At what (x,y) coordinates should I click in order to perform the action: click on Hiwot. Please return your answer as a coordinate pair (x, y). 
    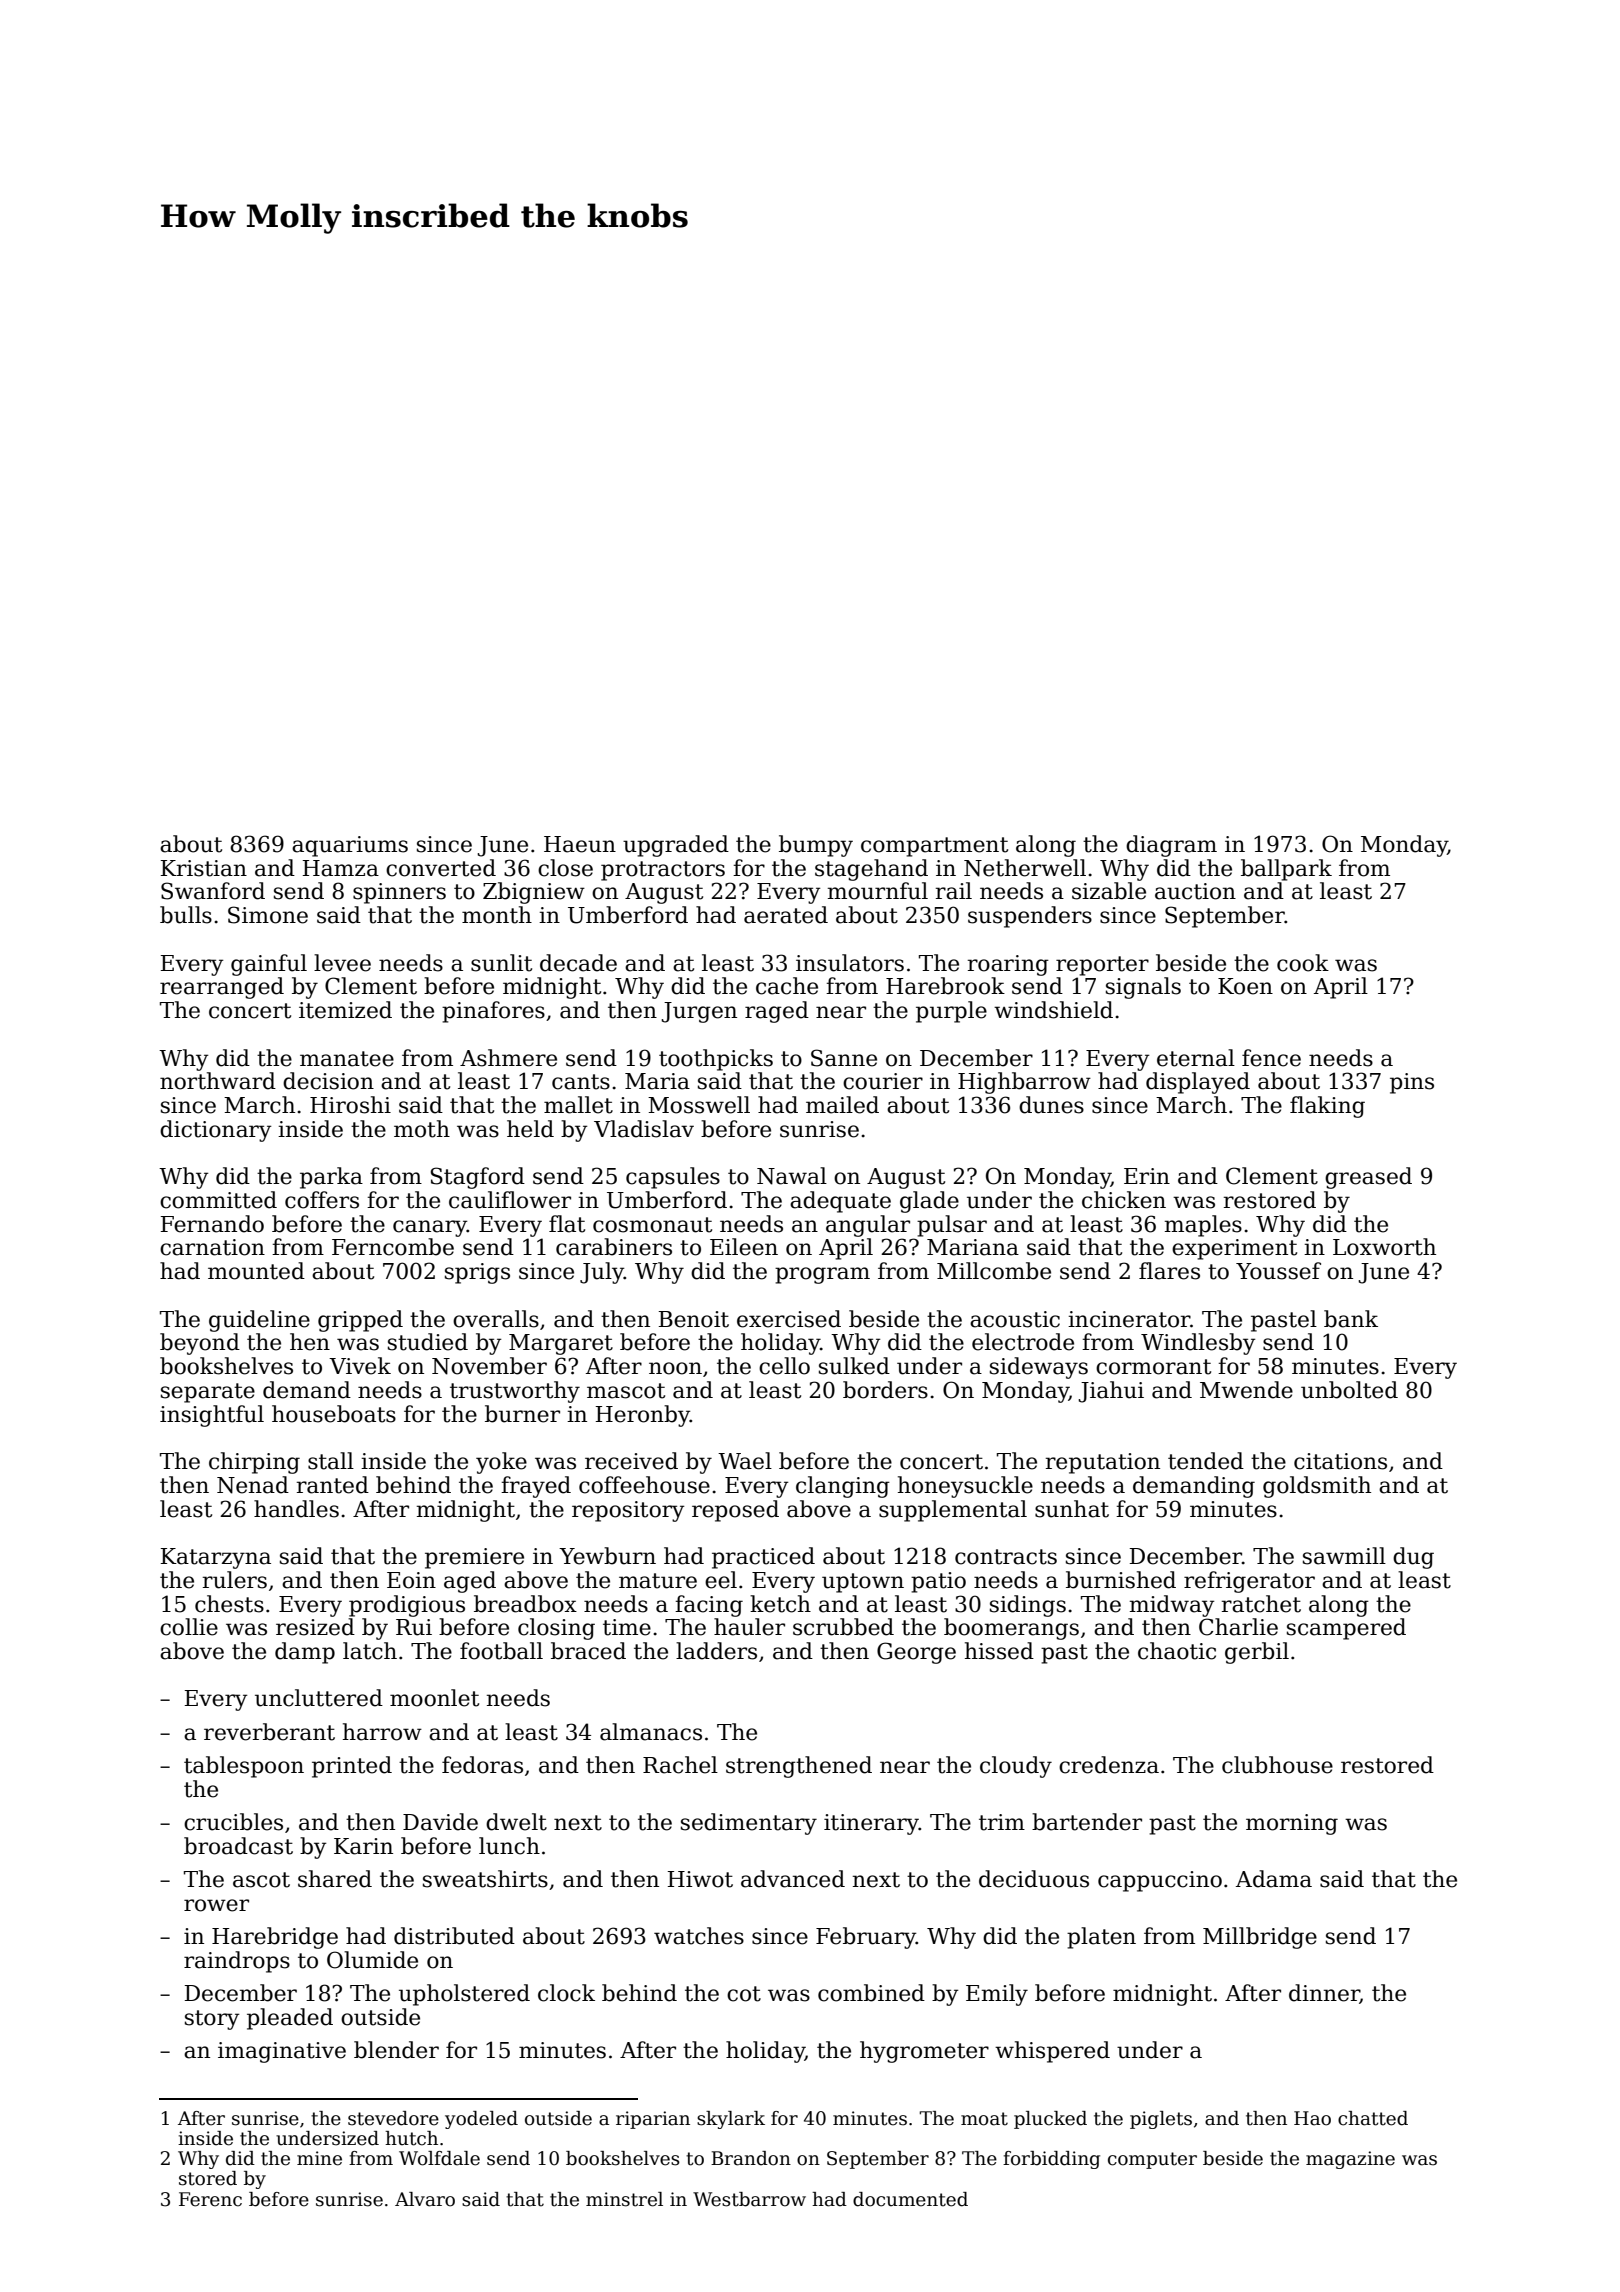
    Looking at the image, I should click on (700, 1879).
